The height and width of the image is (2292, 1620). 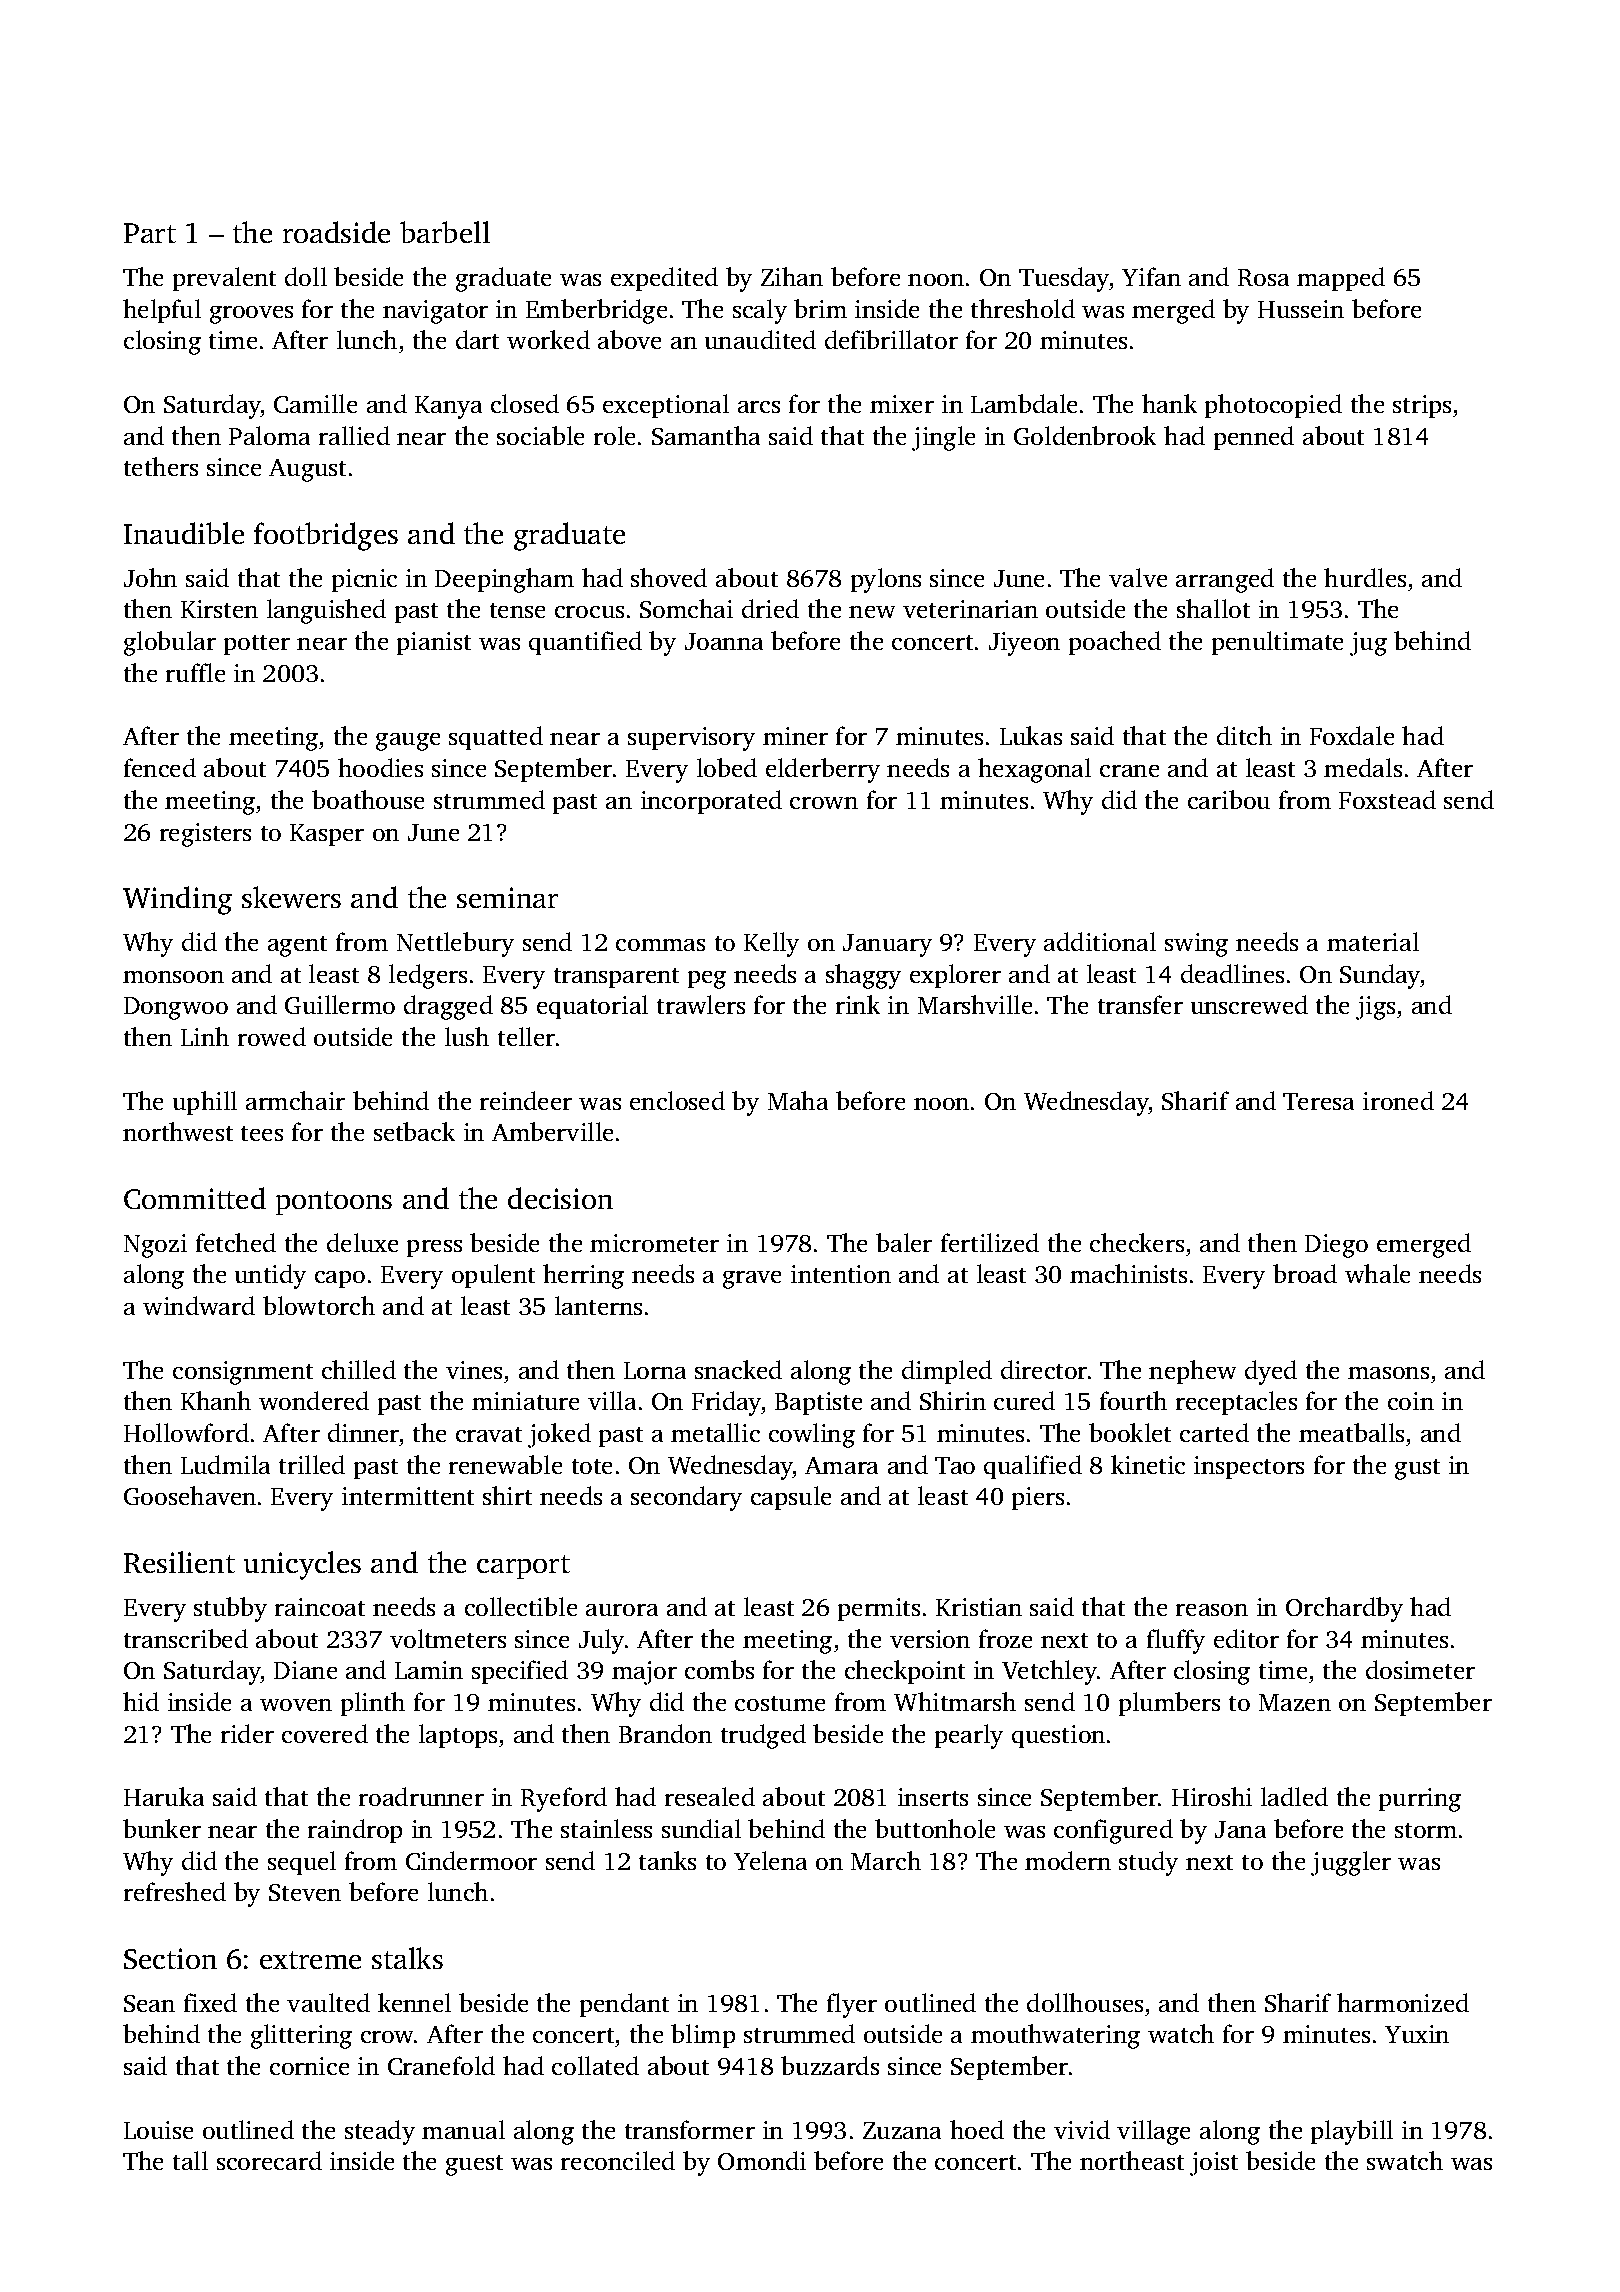 I want to click on swing, so click(x=1196, y=945).
